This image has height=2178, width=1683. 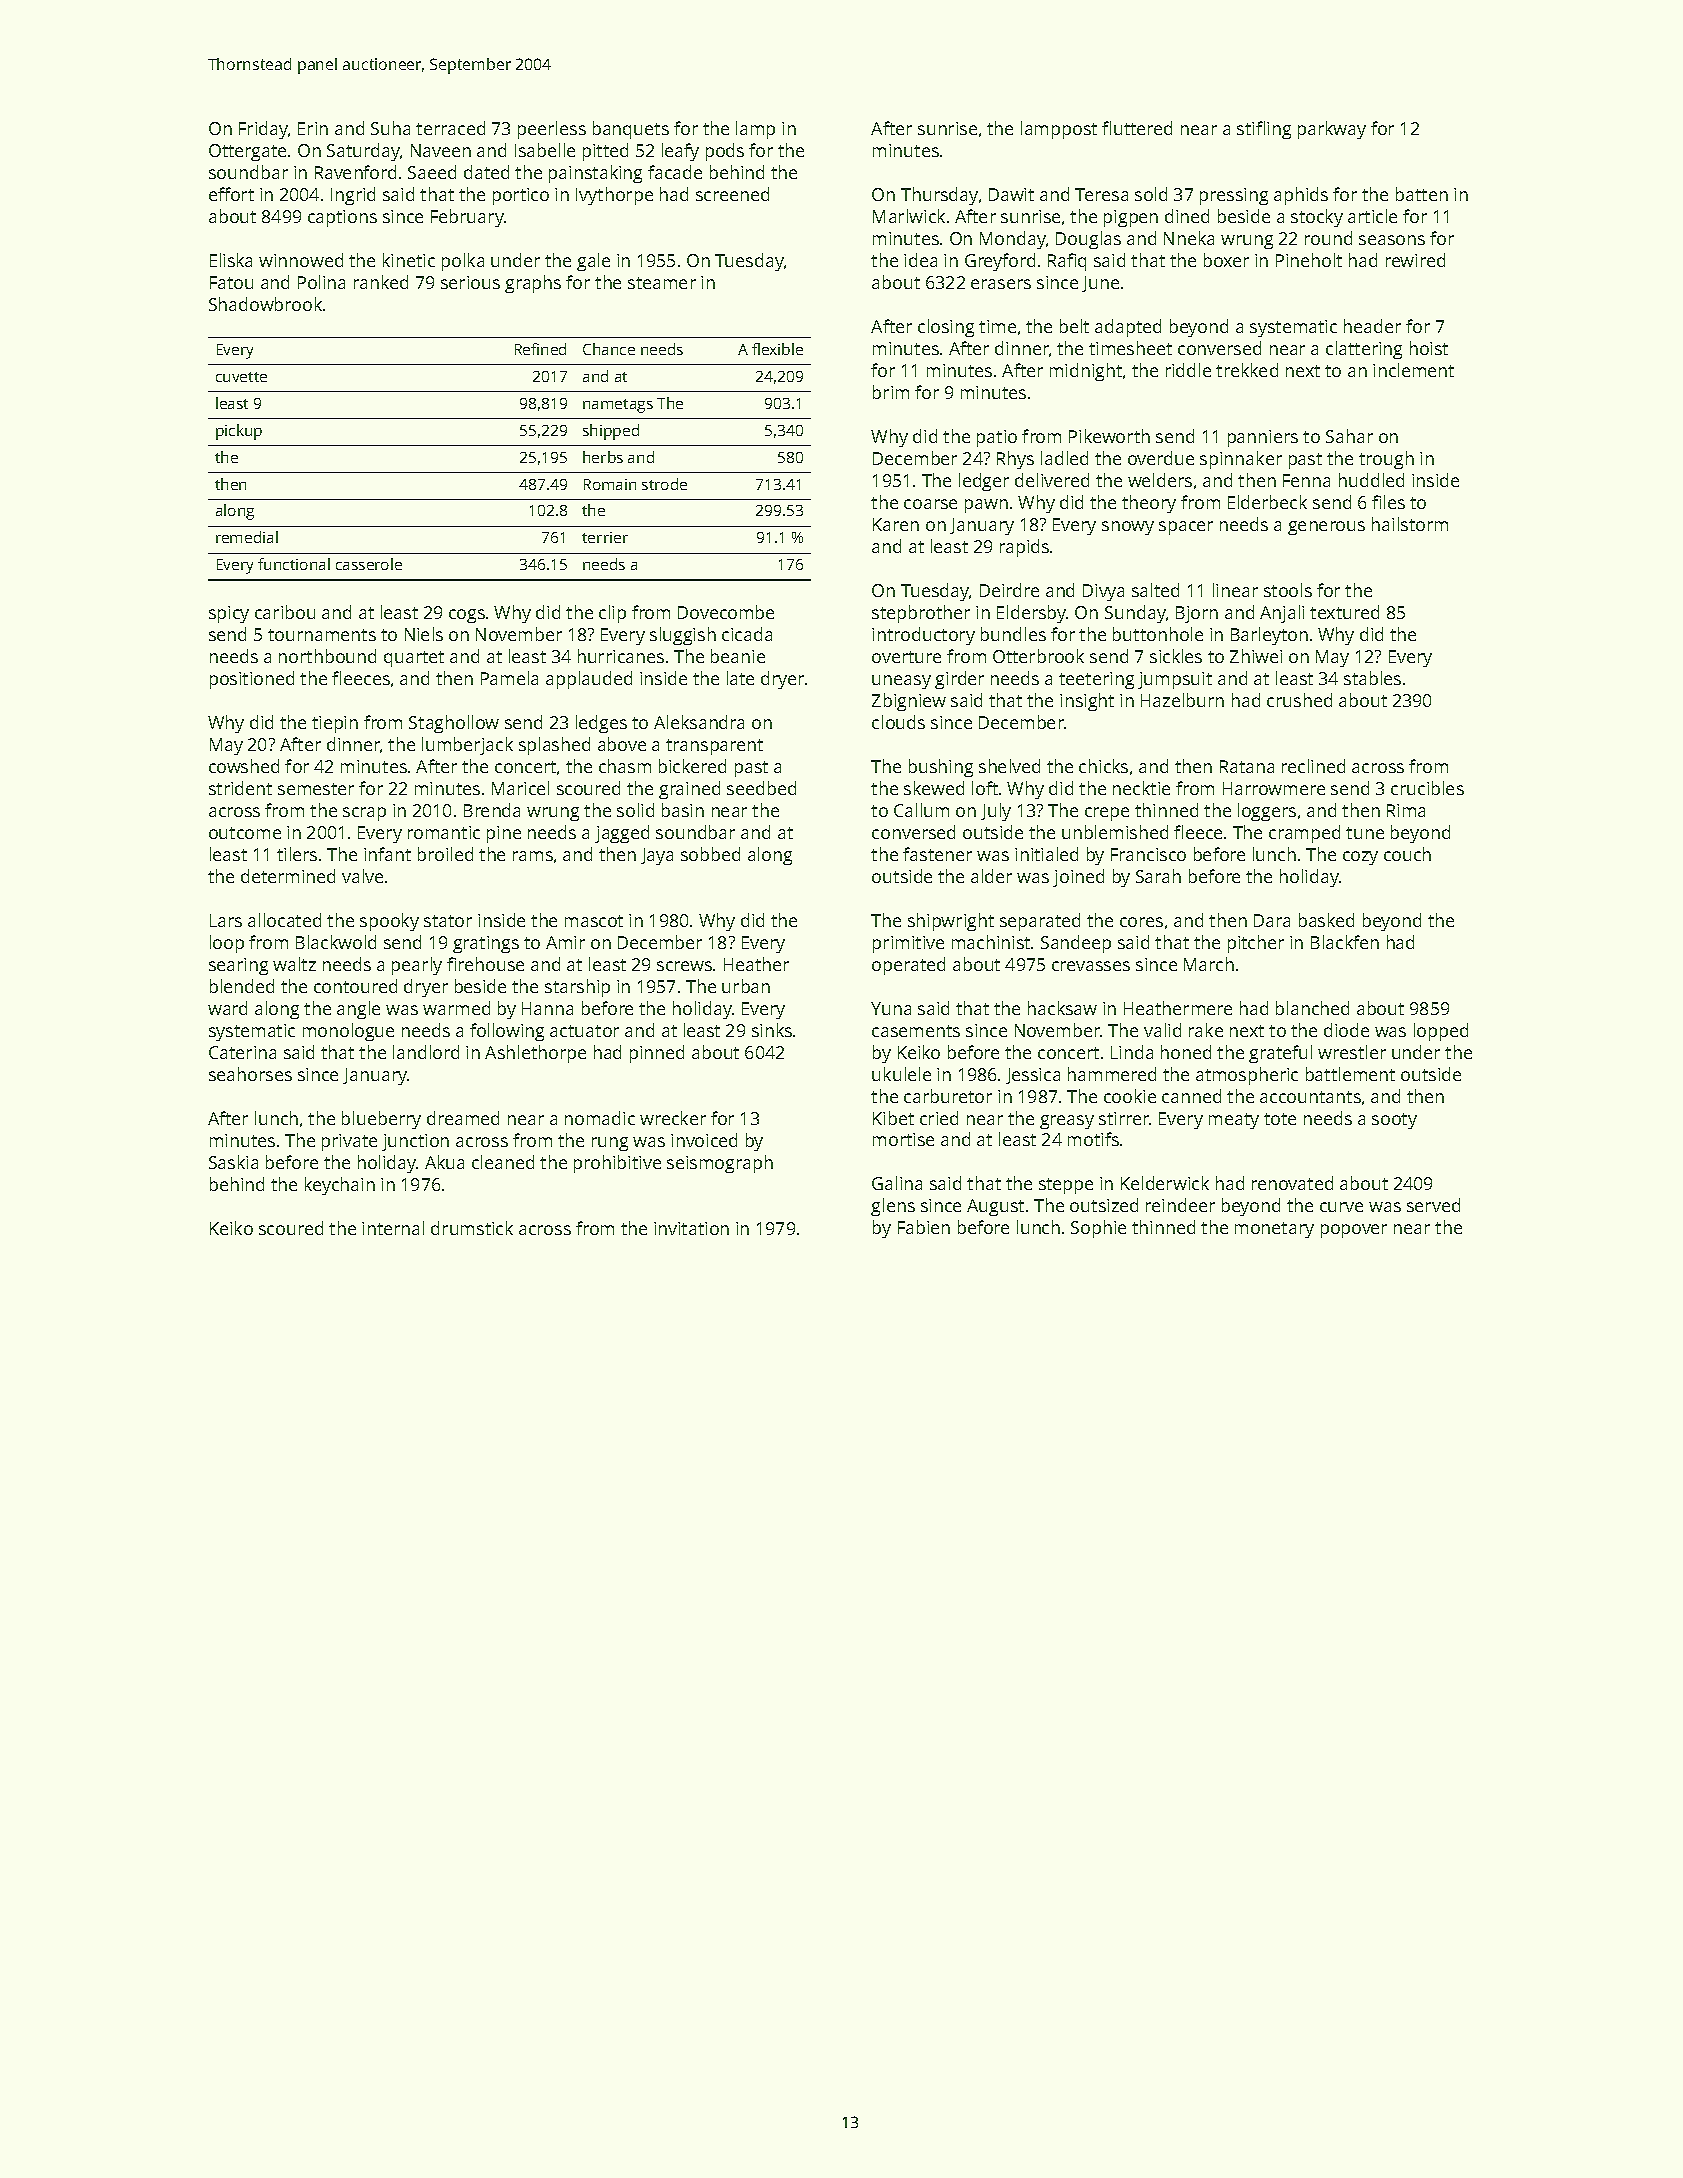 I want to click on closing, so click(x=946, y=328).
